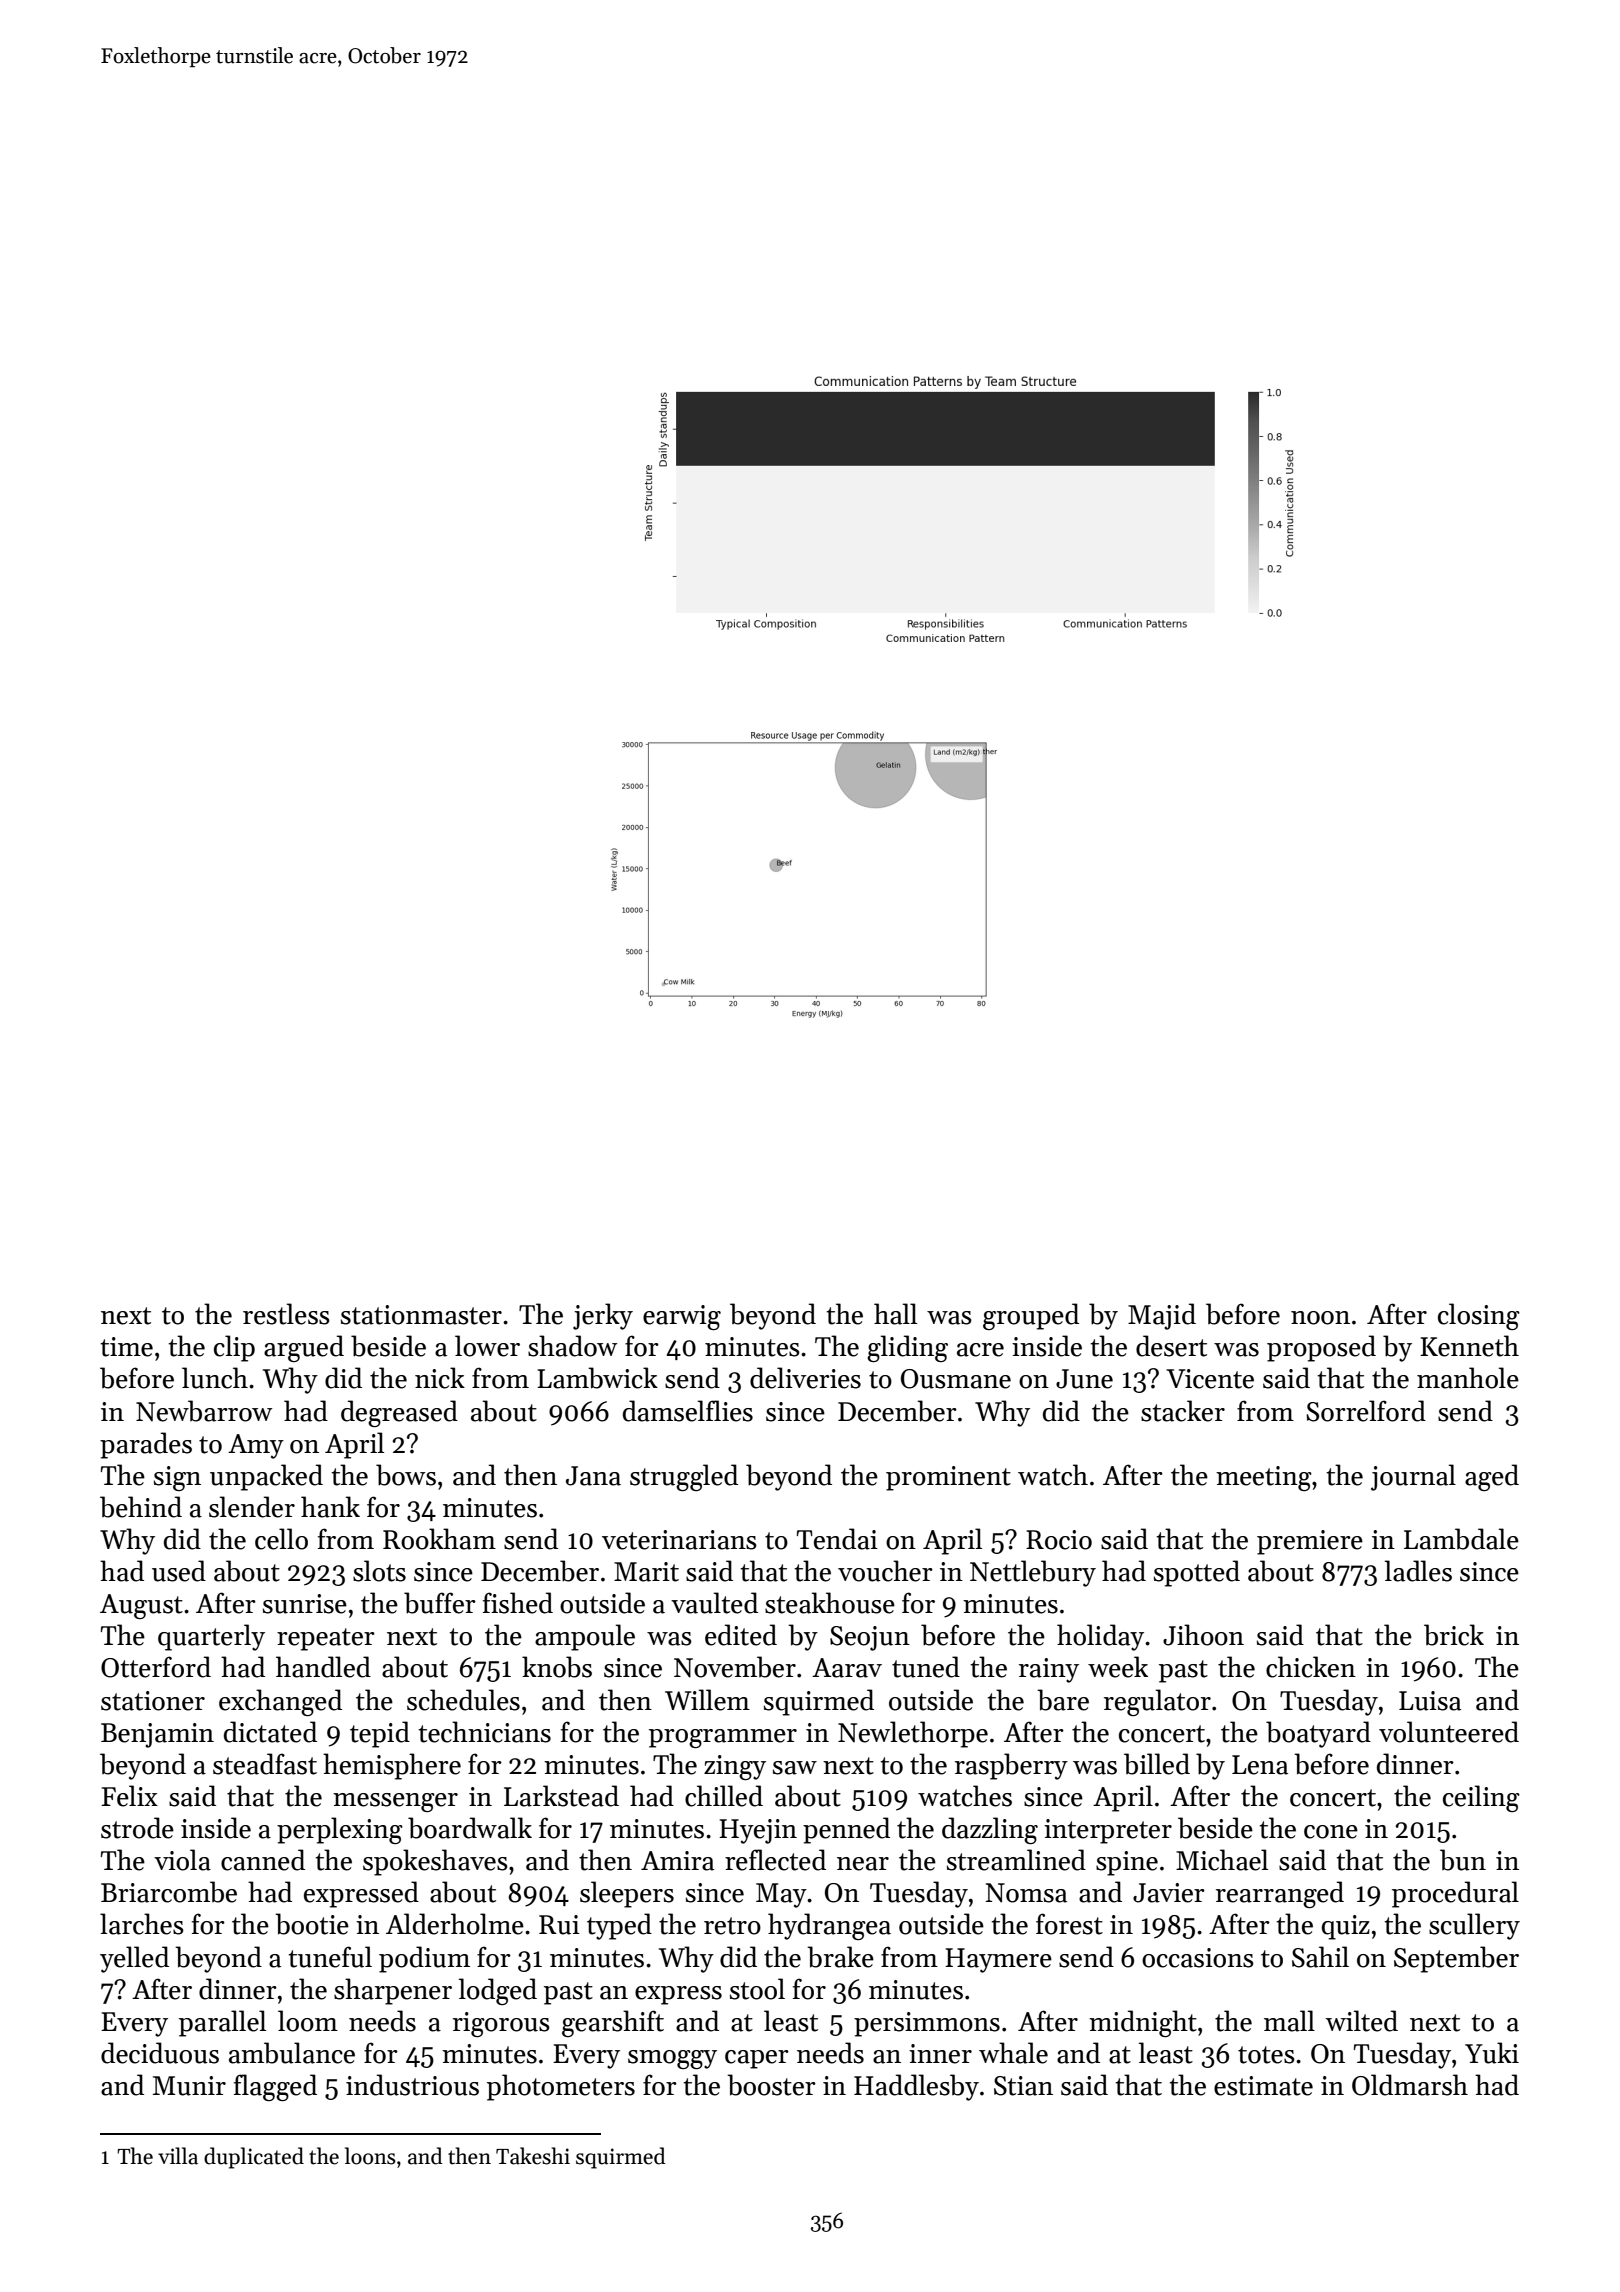 The height and width of the screenshot is (2292, 1620). Describe the element at coordinates (948, 1478) in the screenshot. I see `prominent` at that location.
